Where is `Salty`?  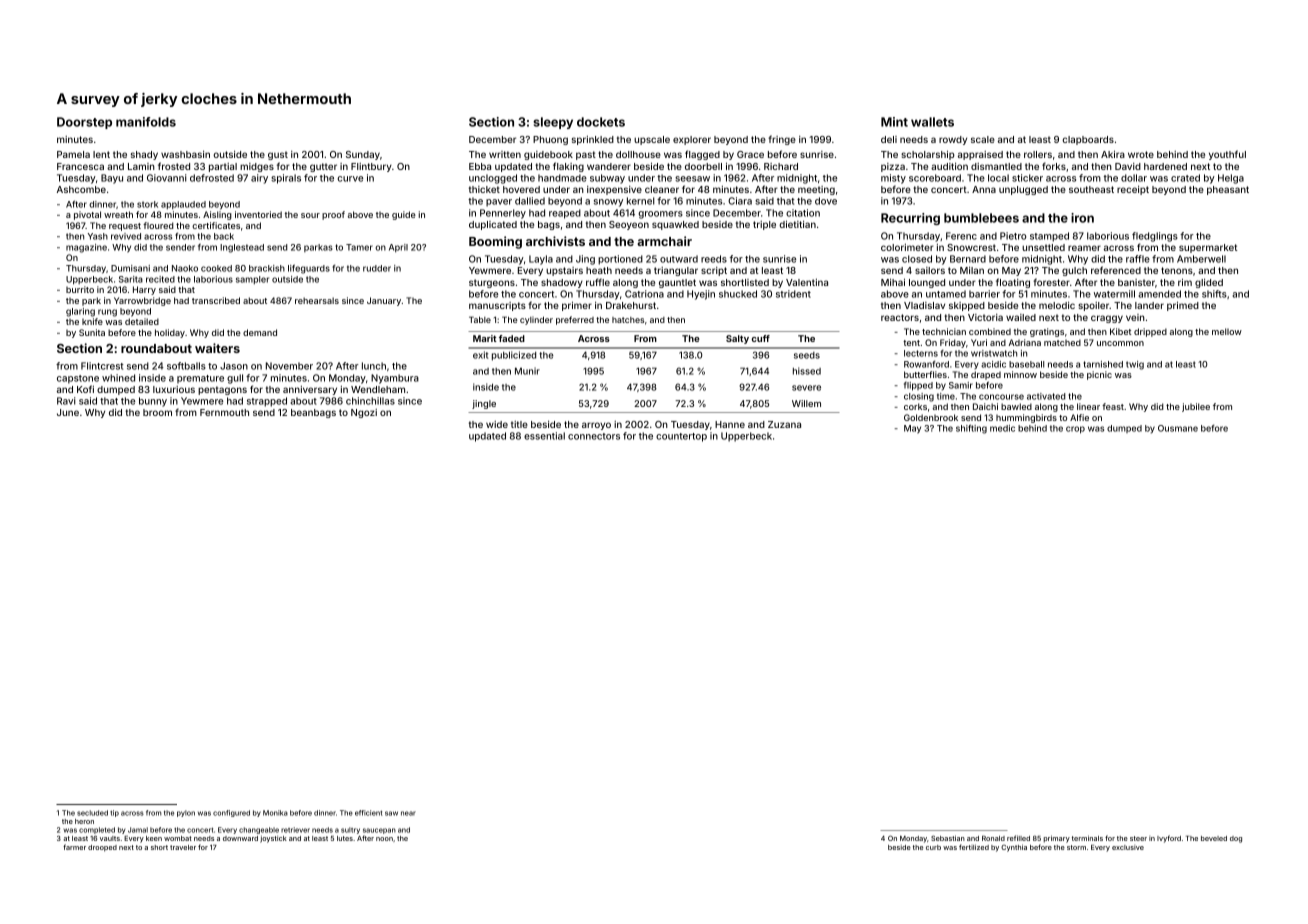
Salty is located at coordinates (737, 339).
